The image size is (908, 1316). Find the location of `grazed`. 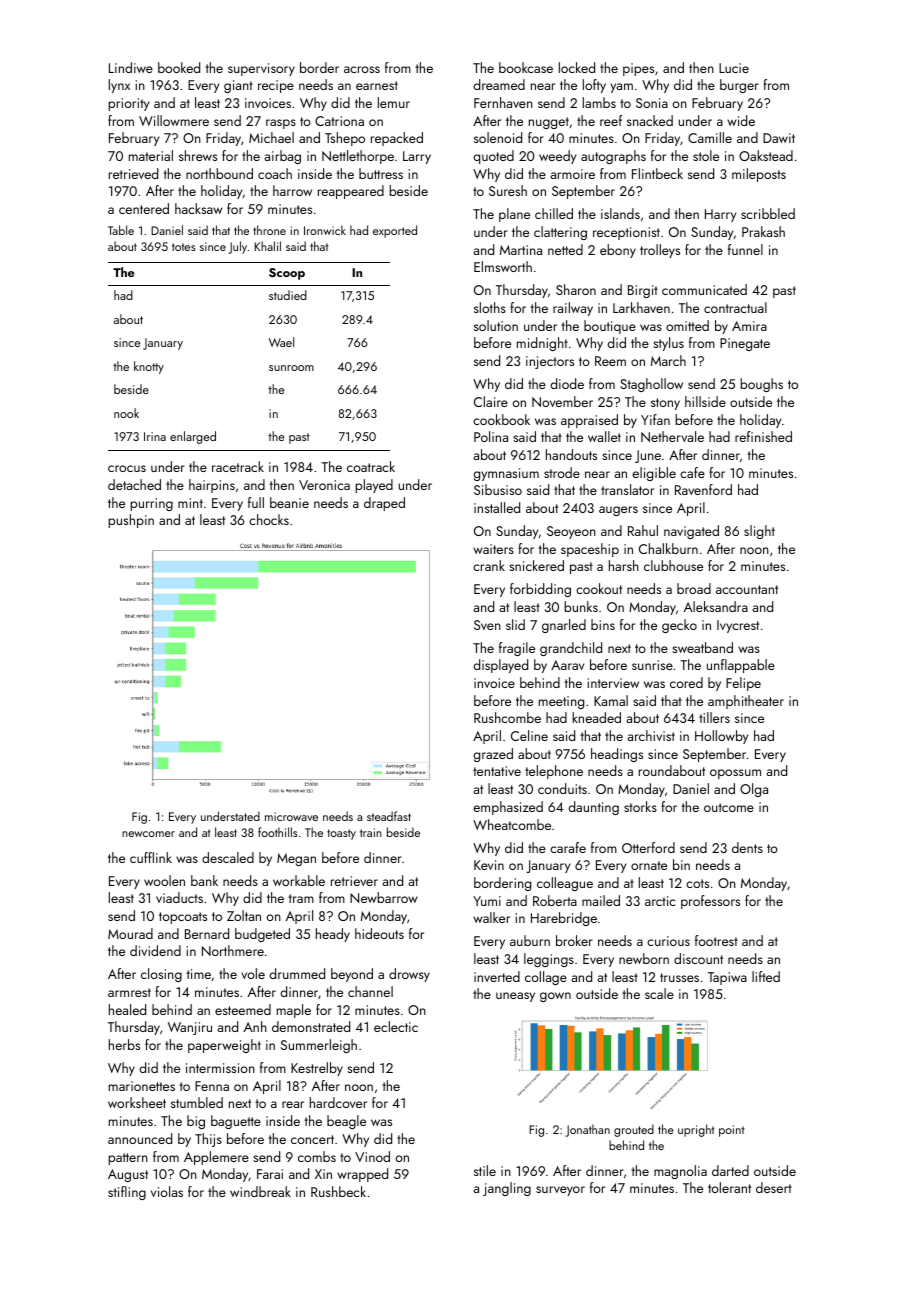

grazed is located at coordinates (493, 755).
